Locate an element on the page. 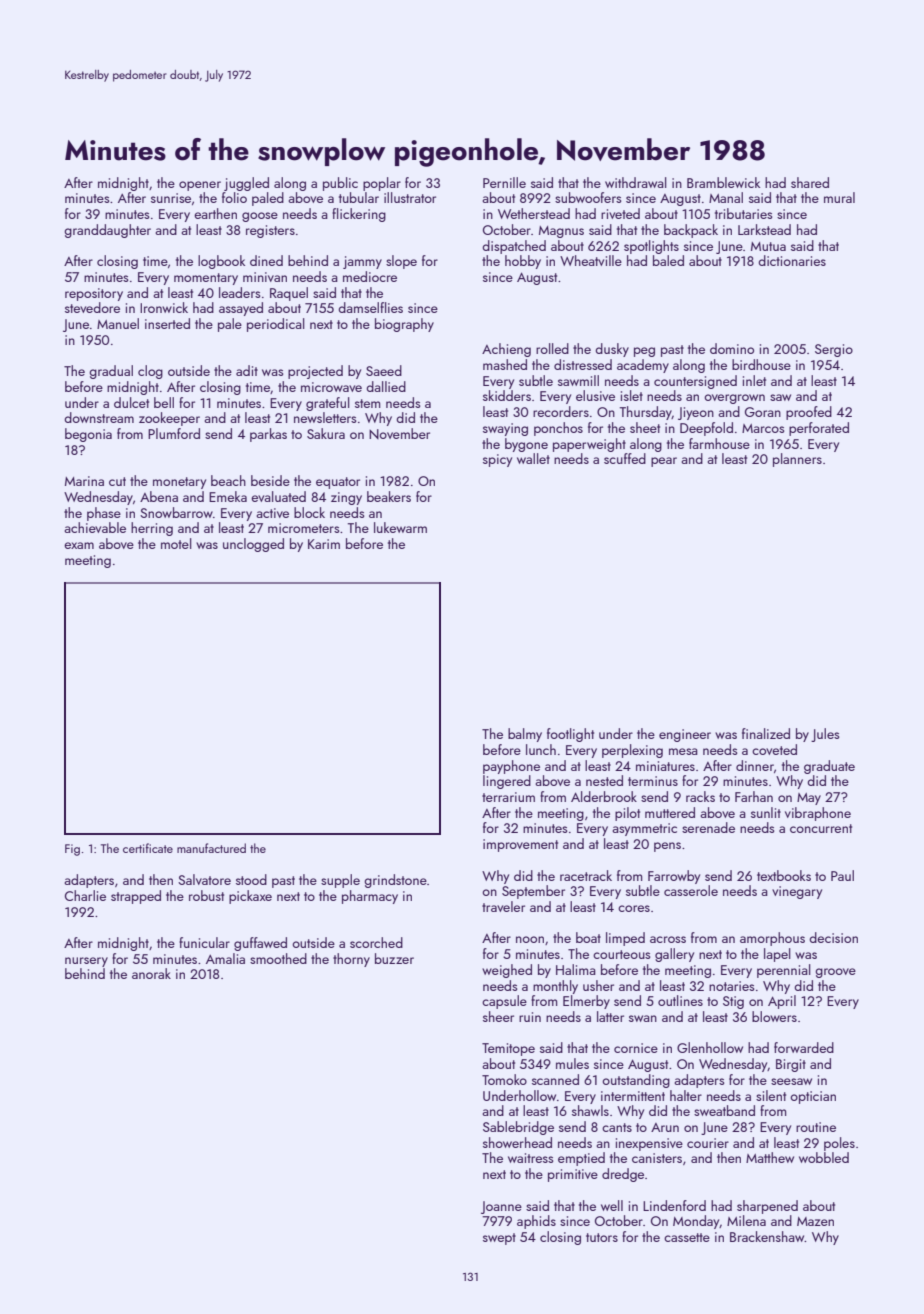 The width and height of the document is (924, 1314). flickering is located at coordinates (359, 215).
